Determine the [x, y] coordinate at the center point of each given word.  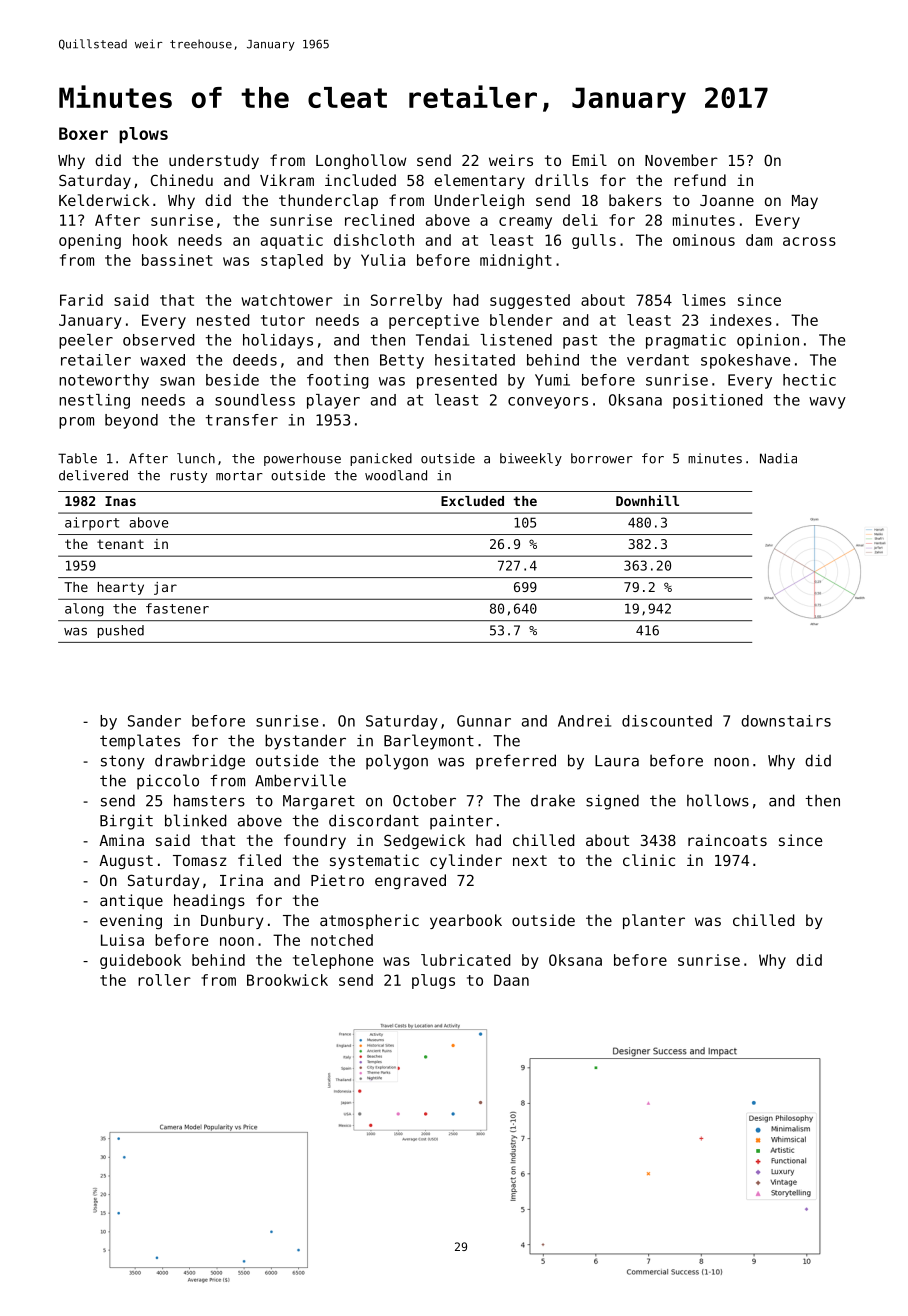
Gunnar [484, 721]
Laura [617, 761]
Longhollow [361, 161]
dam [759, 240]
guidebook [140, 961]
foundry [315, 841]
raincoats [727, 840]
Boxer [83, 133]
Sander [154, 721]
